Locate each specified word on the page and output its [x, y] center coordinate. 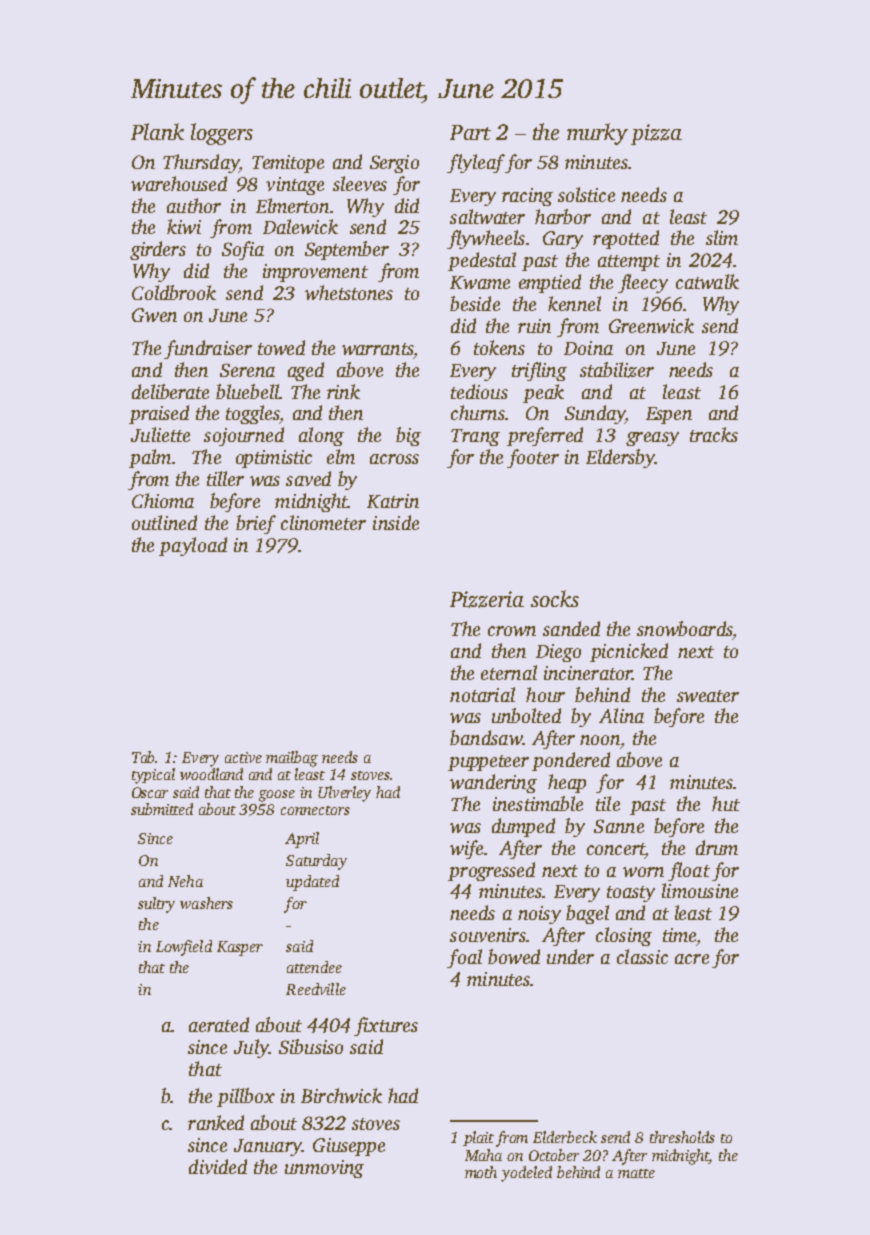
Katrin [393, 501]
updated [312, 883]
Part [470, 132]
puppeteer [488, 763]
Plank [157, 131]
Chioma [163, 500]
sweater [708, 696]
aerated [219, 1024]
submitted [162, 809]
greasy [652, 439]
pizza [656, 134]
